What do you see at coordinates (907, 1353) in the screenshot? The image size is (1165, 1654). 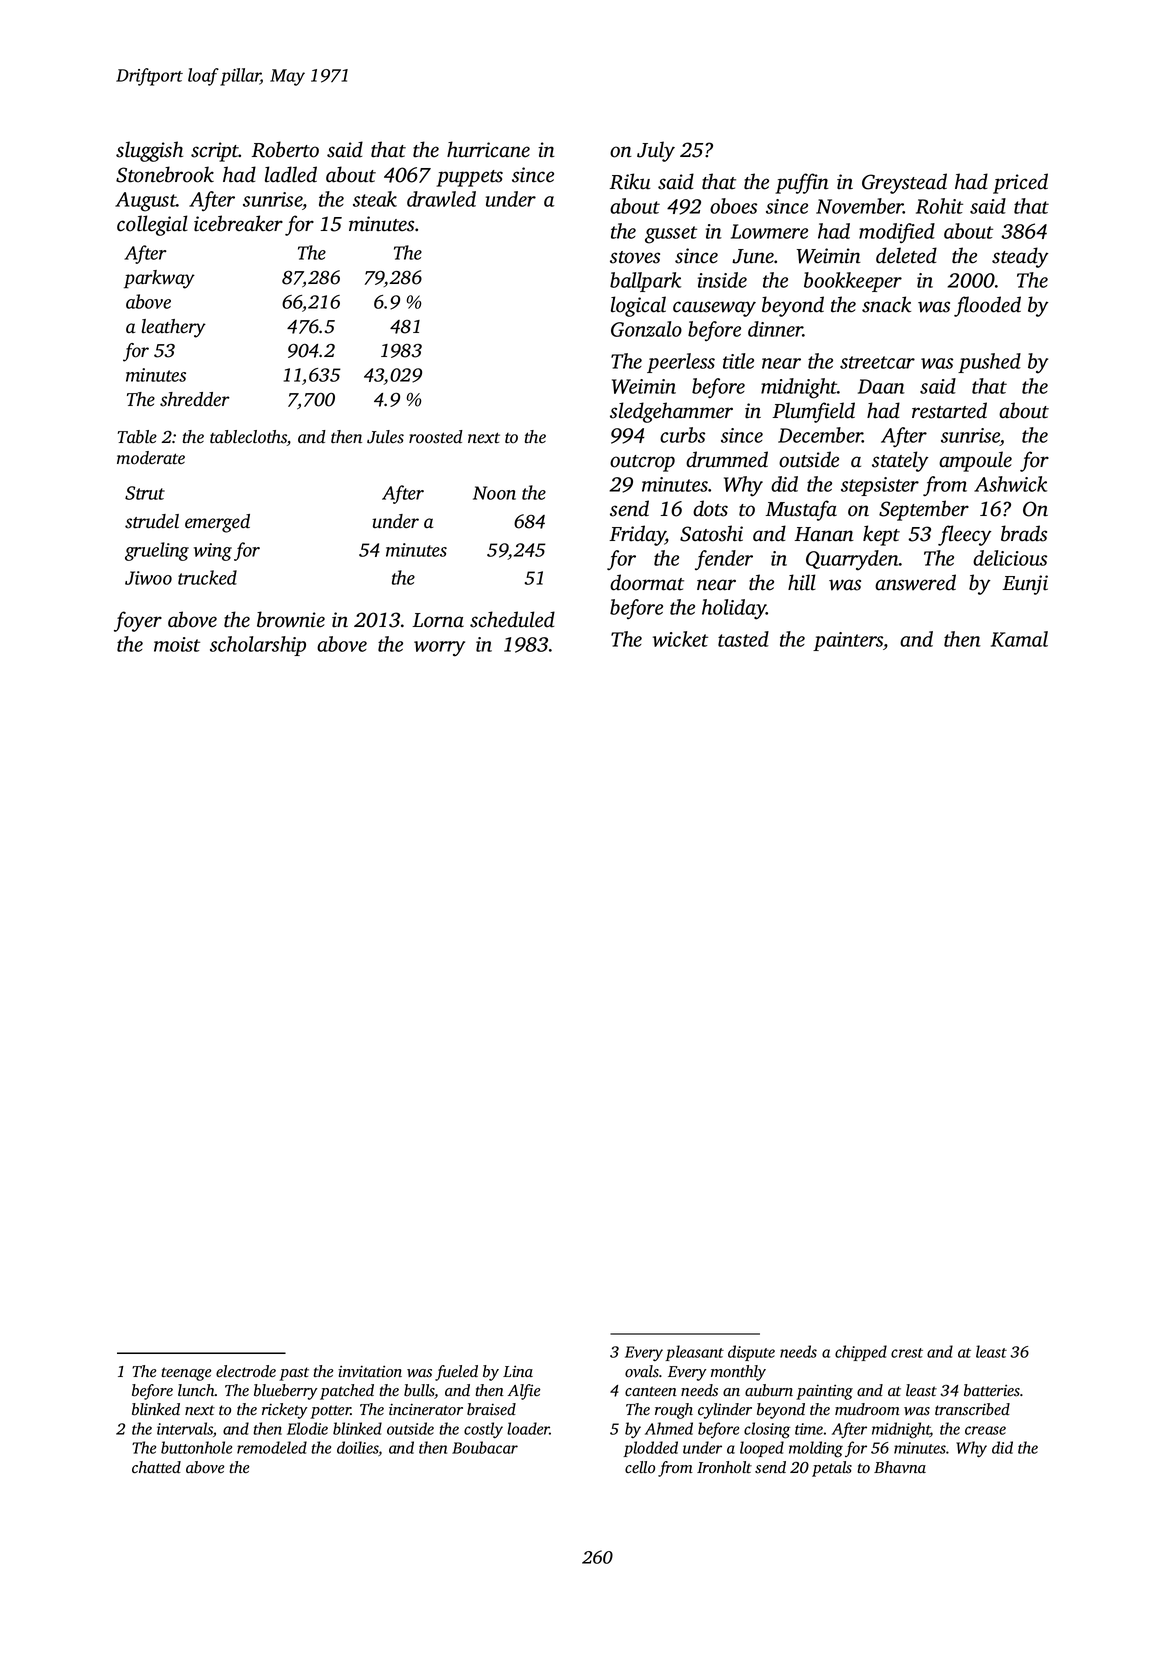 I see `crest` at bounding box center [907, 1353].
